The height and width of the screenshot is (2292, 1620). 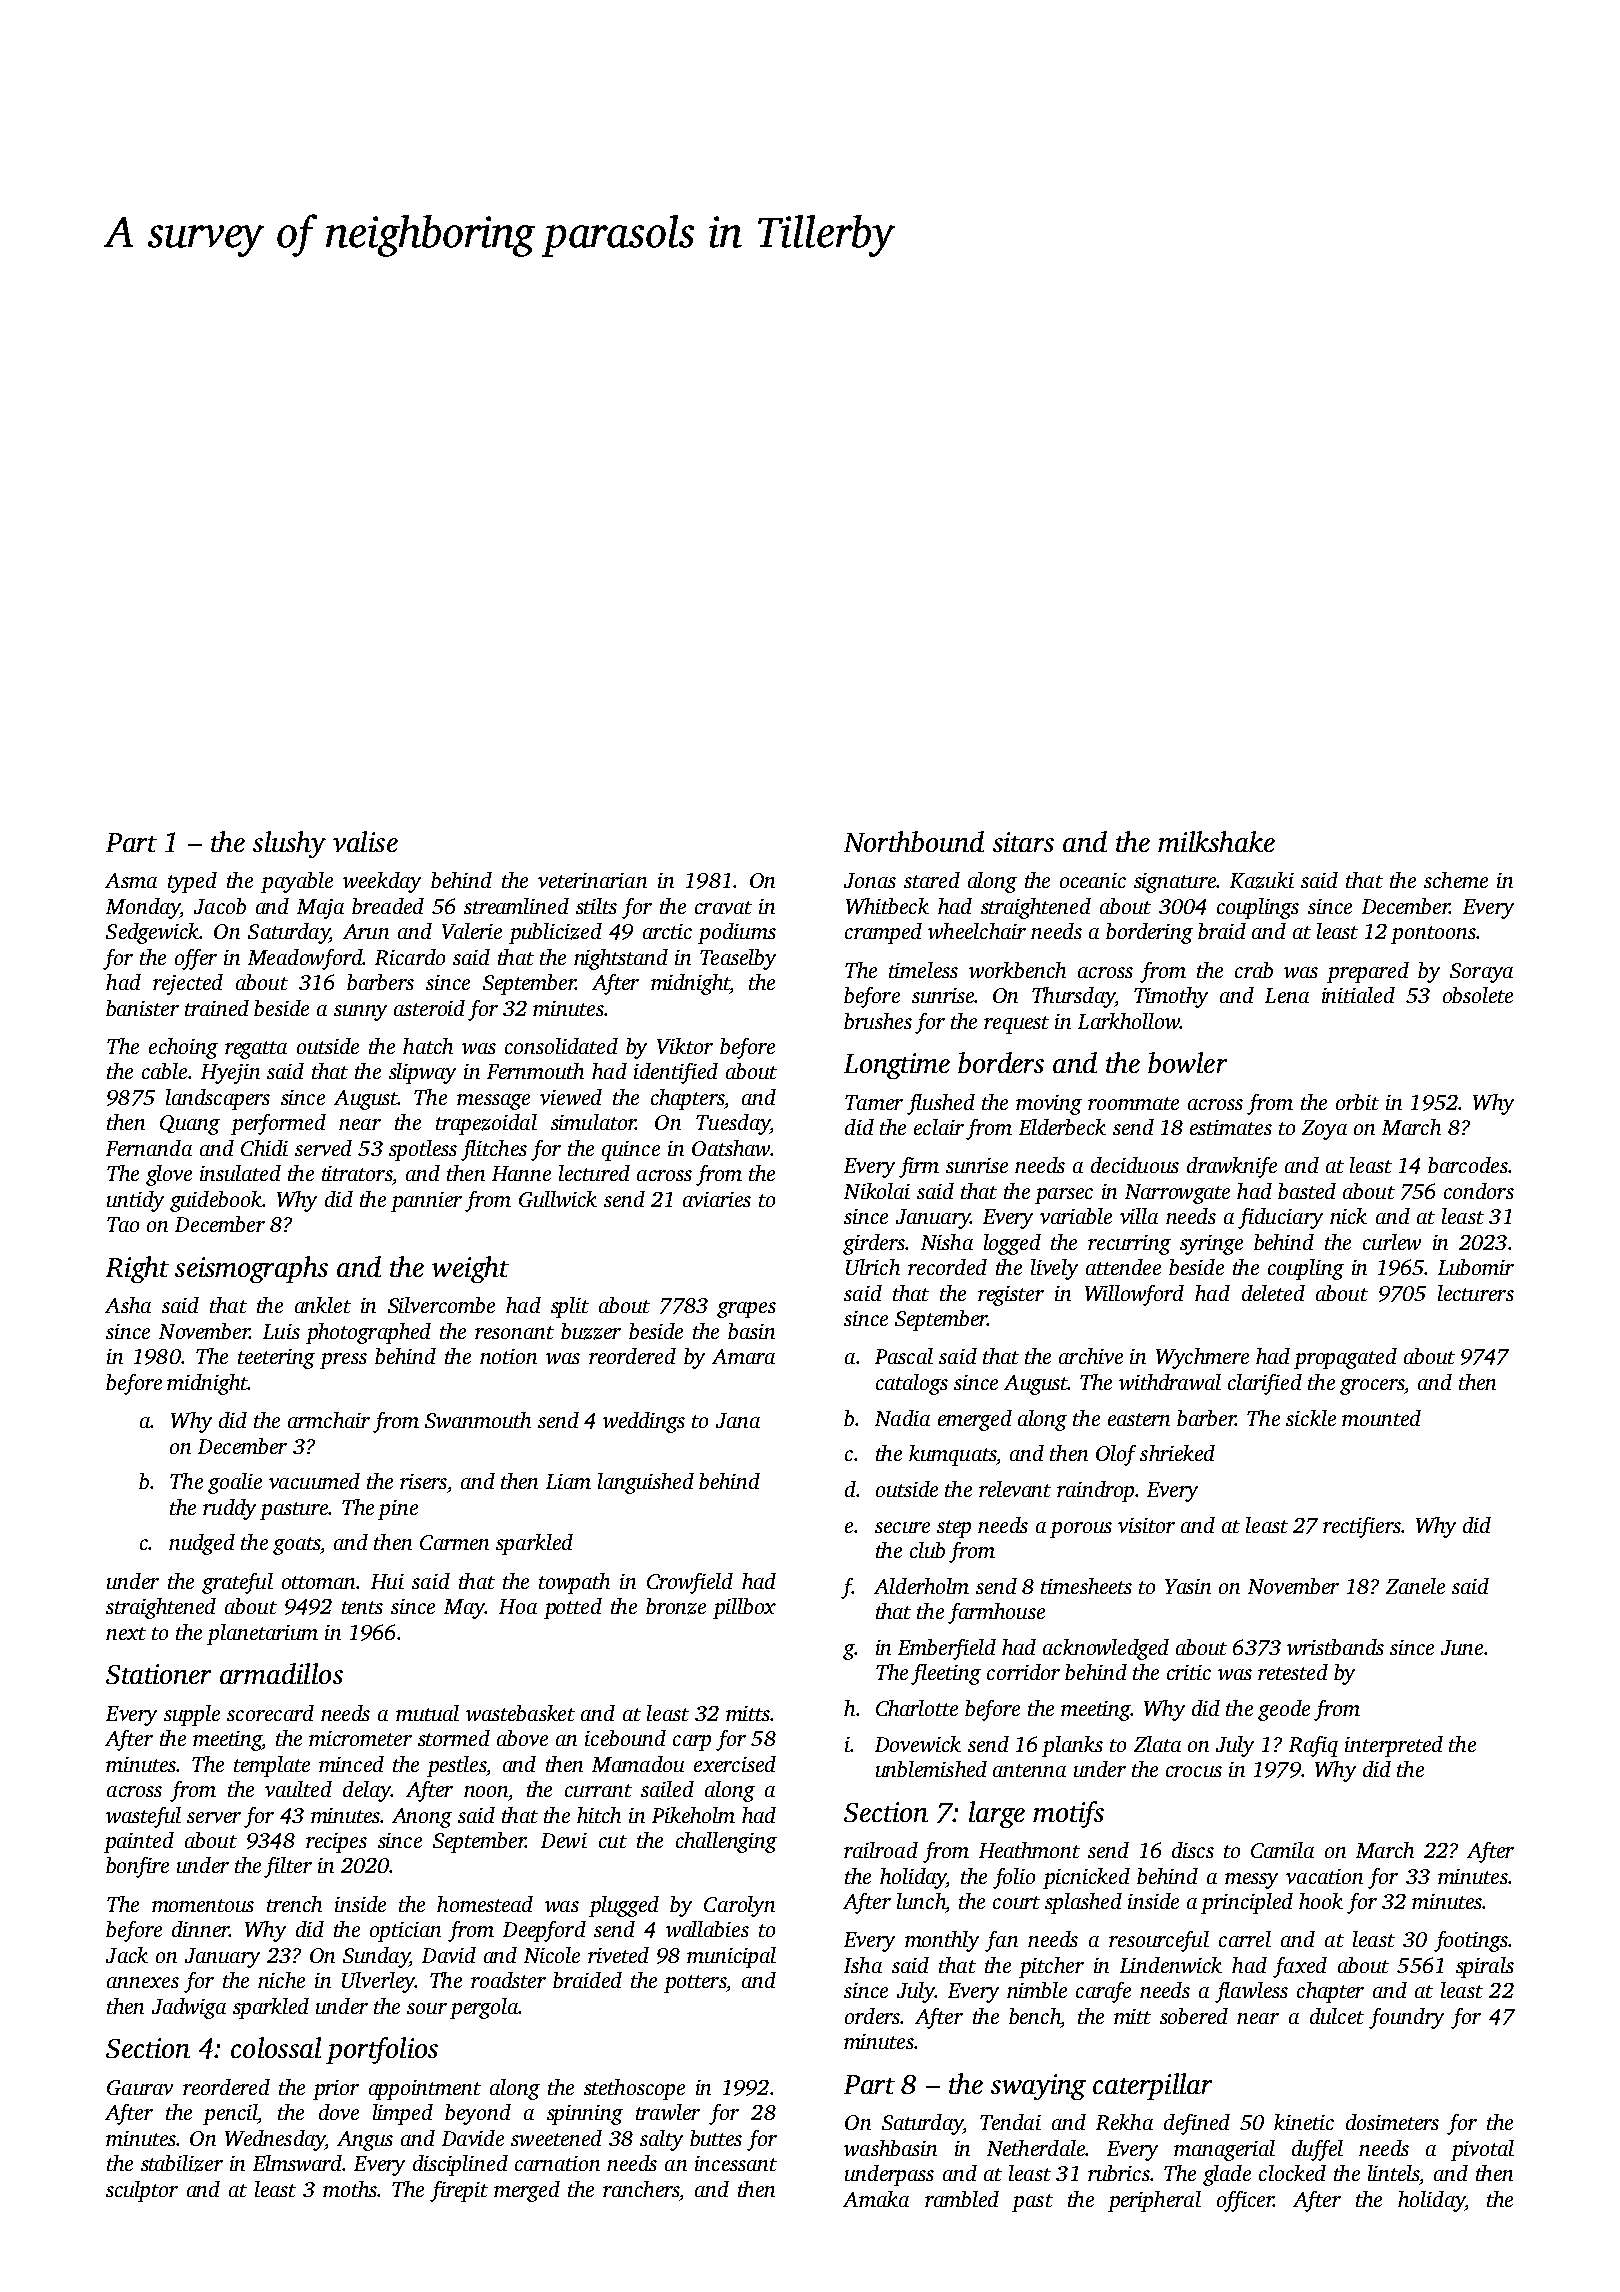 I want to click on Wychmere, so click(x=1202, y=1358).
